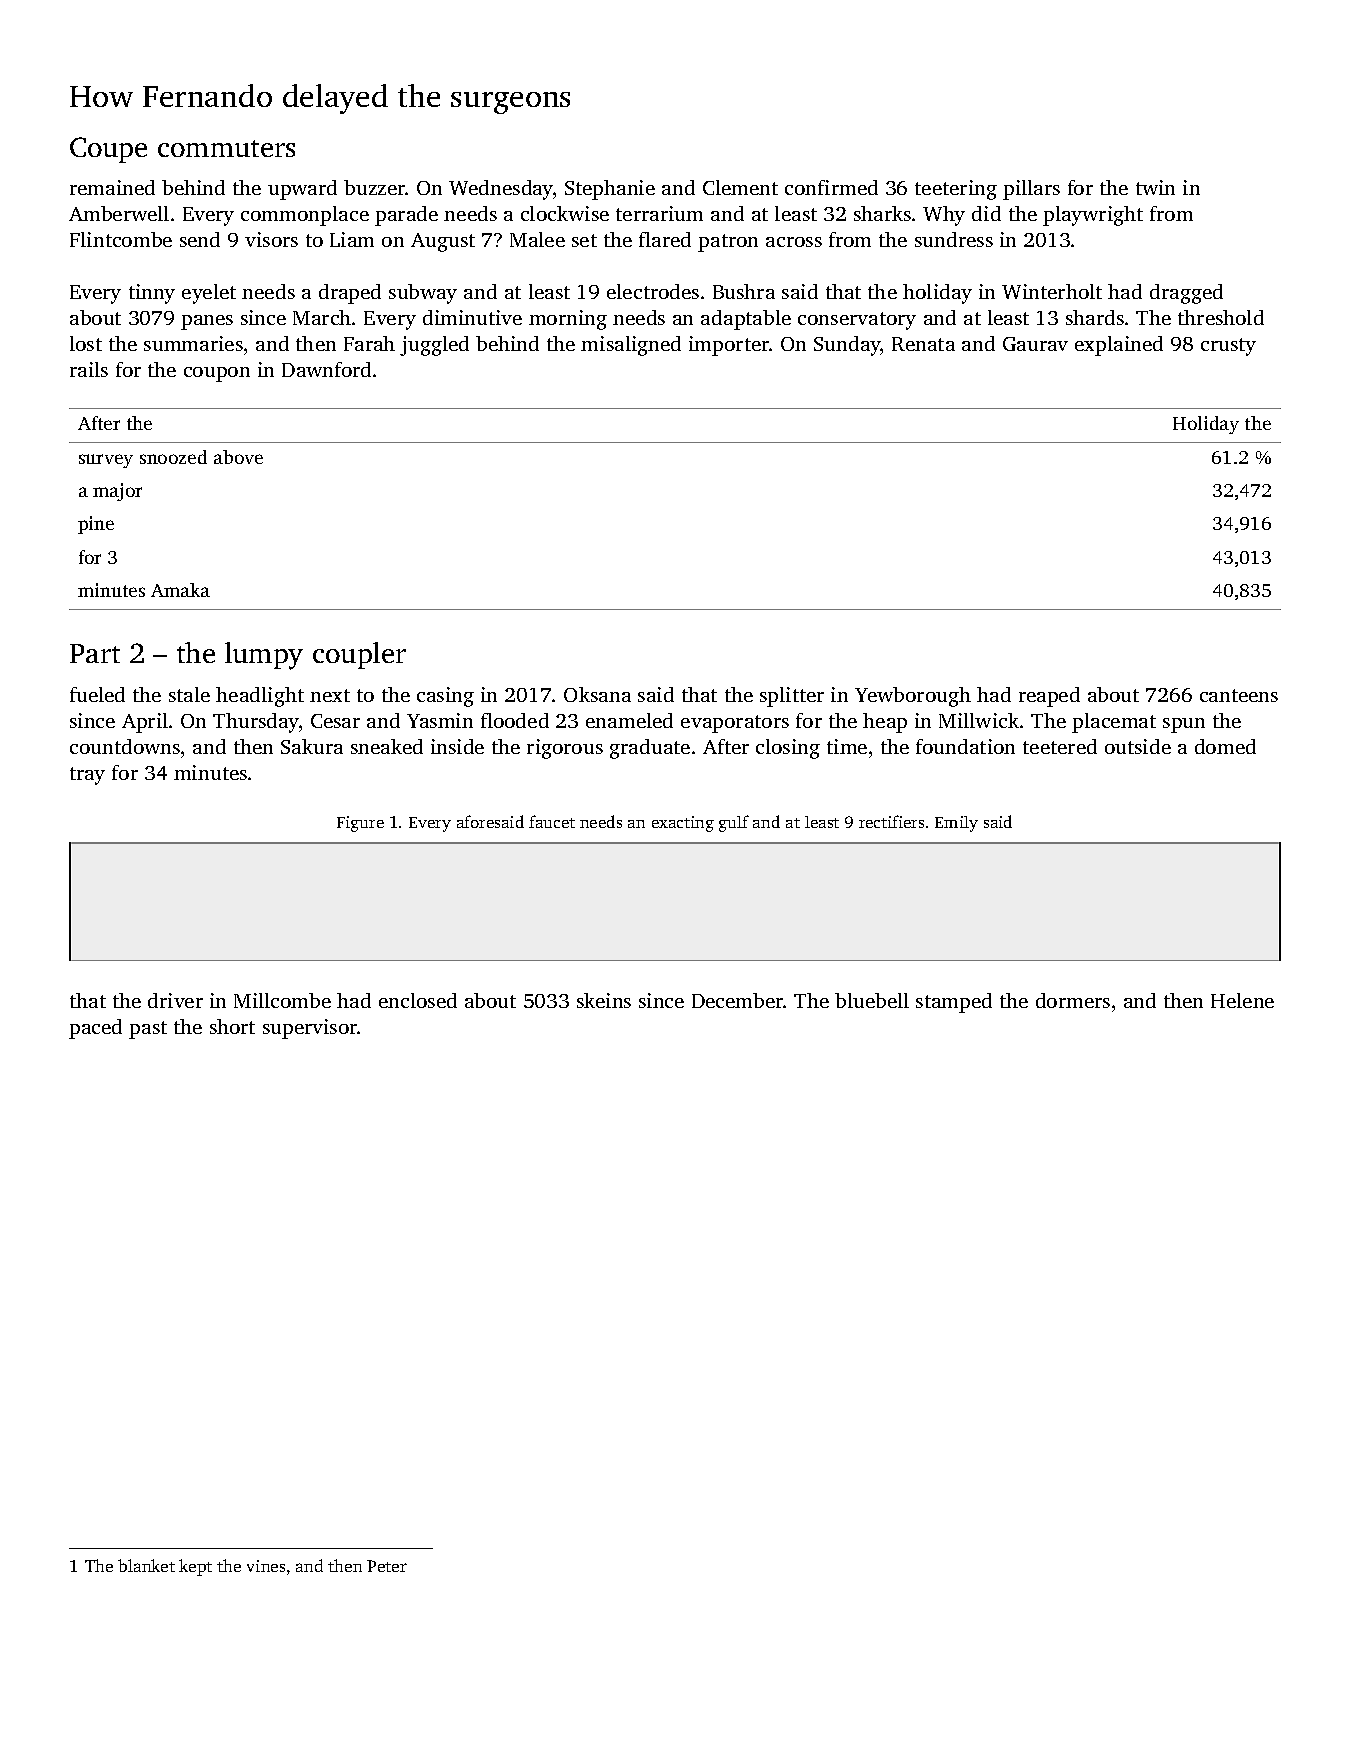  I want to click on Emily, so click(956, 824).
